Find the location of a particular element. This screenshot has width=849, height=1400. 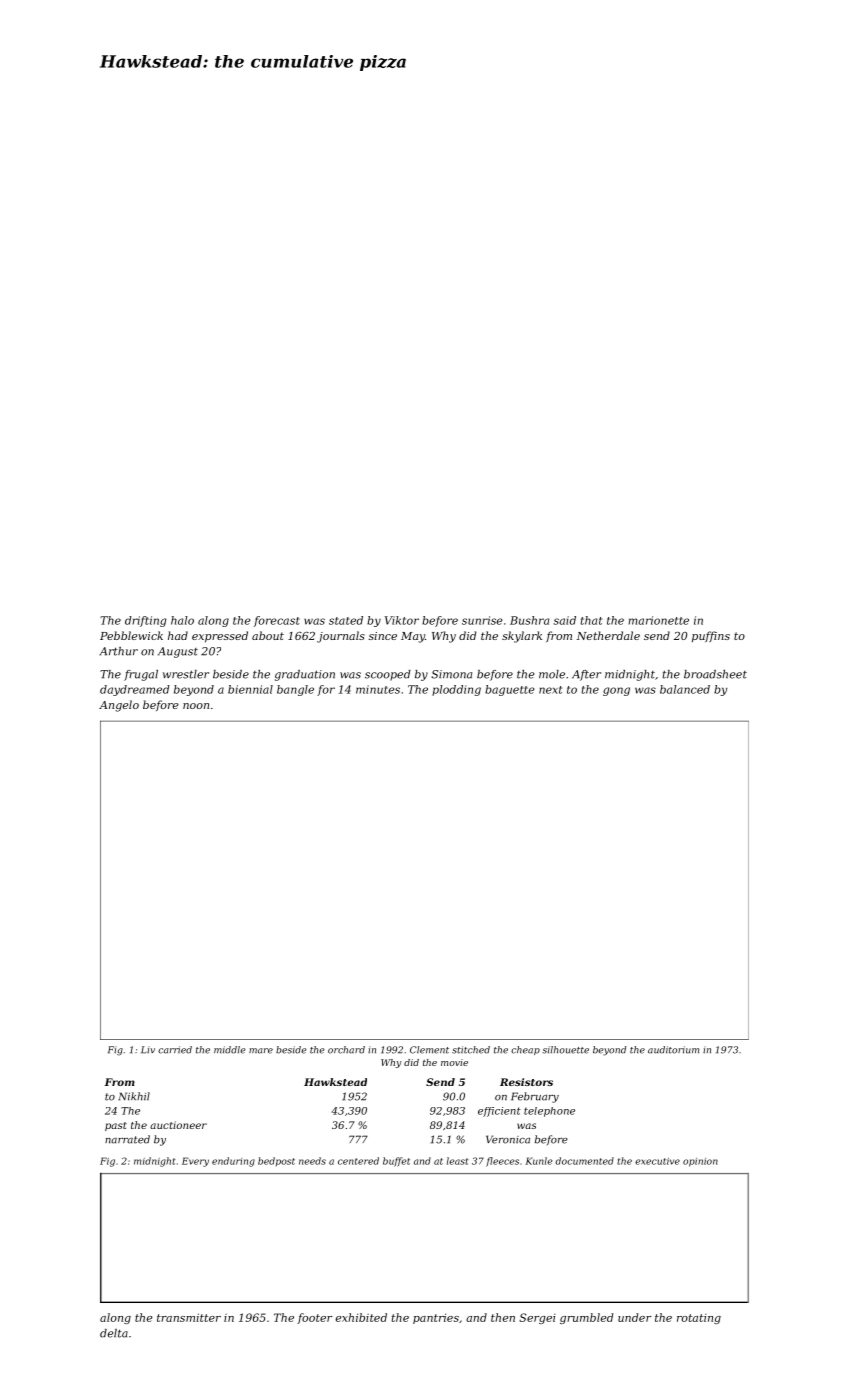

rotating is located at coordinates (699, 1319).
